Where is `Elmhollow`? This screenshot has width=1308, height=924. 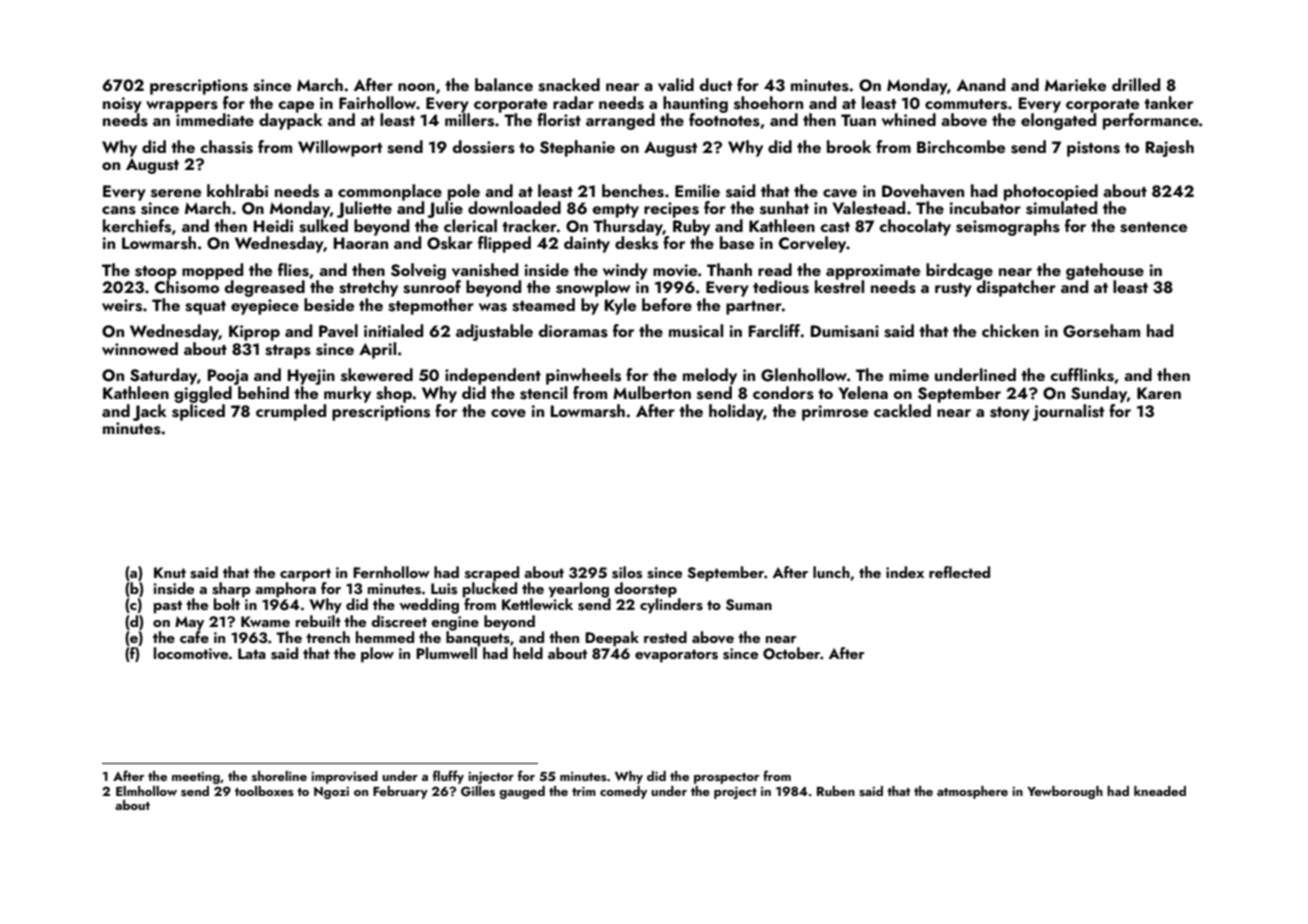
Elmhollow is located at coordinates (146, 791).
